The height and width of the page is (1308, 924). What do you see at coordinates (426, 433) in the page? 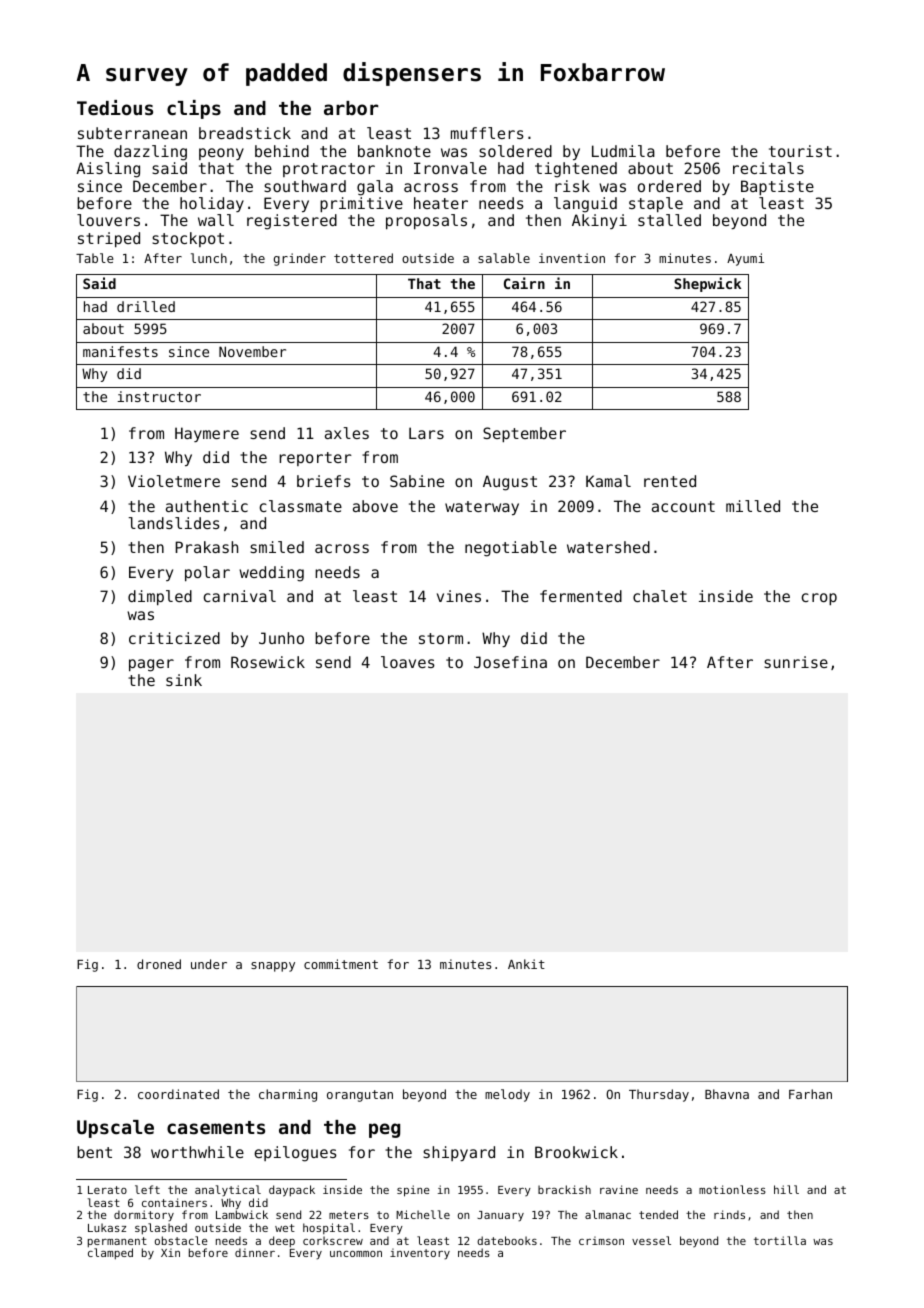
I see `Lars` at bounding box center [426, 433].
